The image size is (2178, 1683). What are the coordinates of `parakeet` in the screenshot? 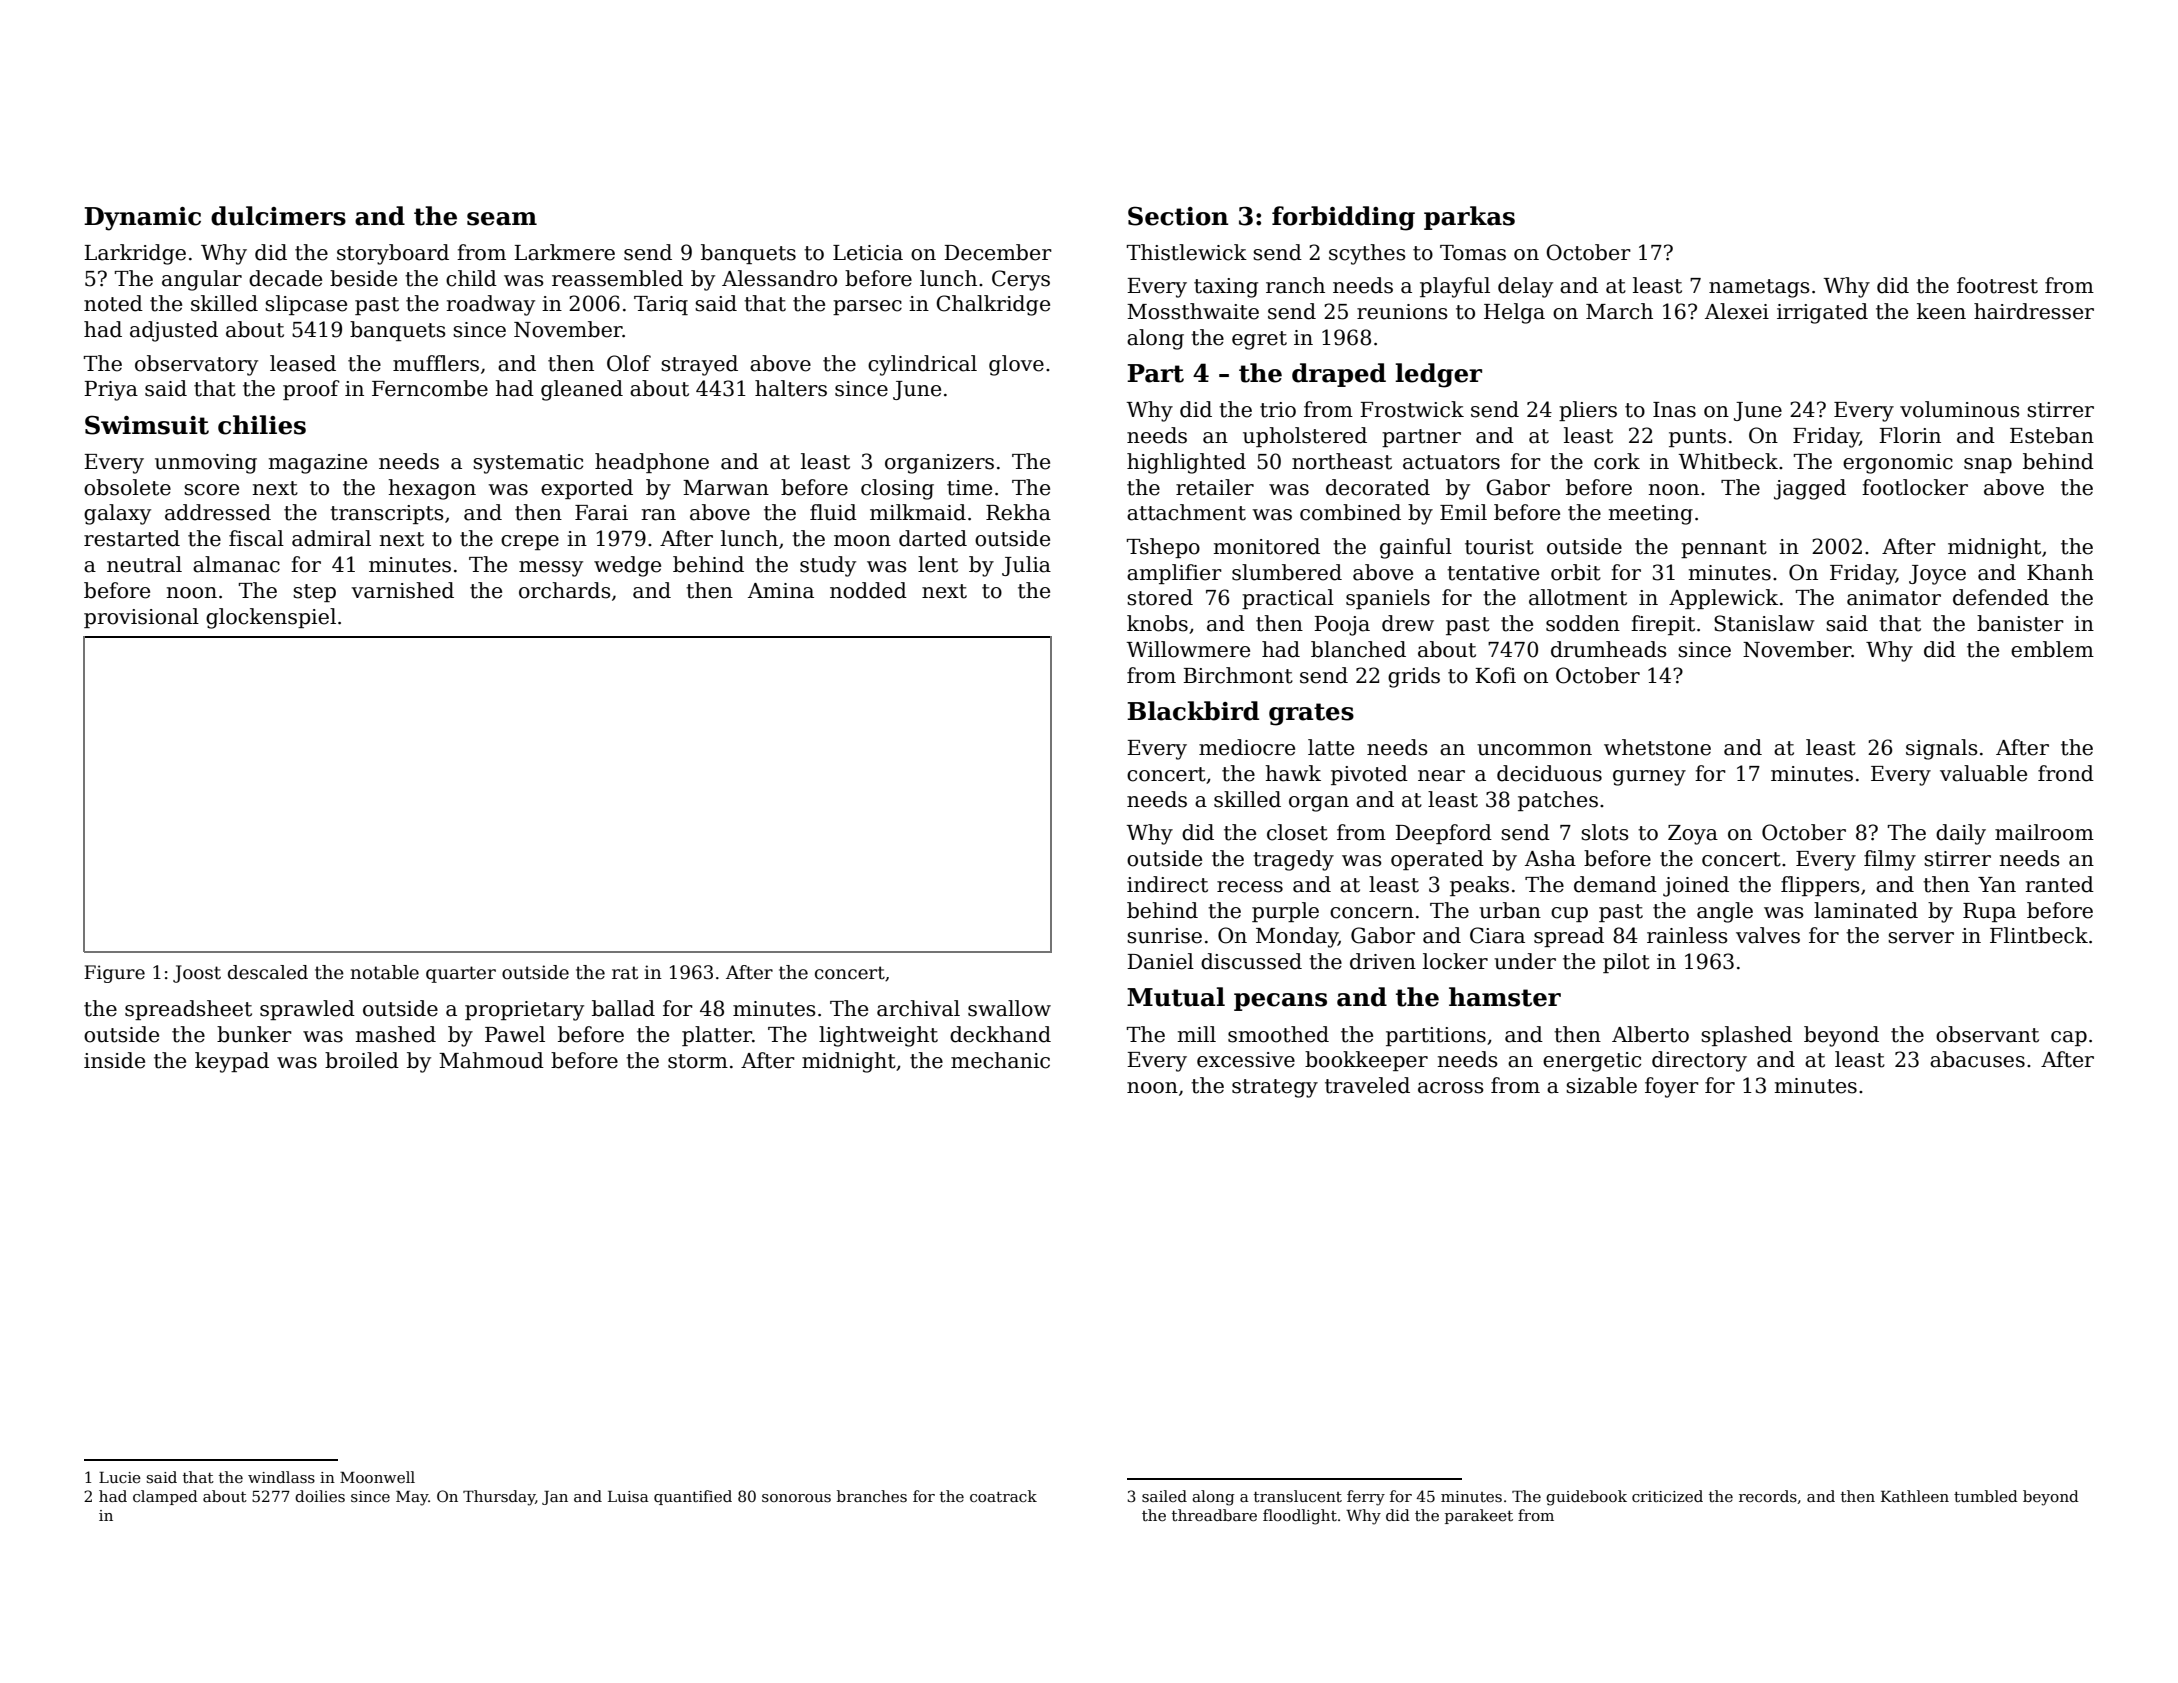 It's located at (1479, 1516).
